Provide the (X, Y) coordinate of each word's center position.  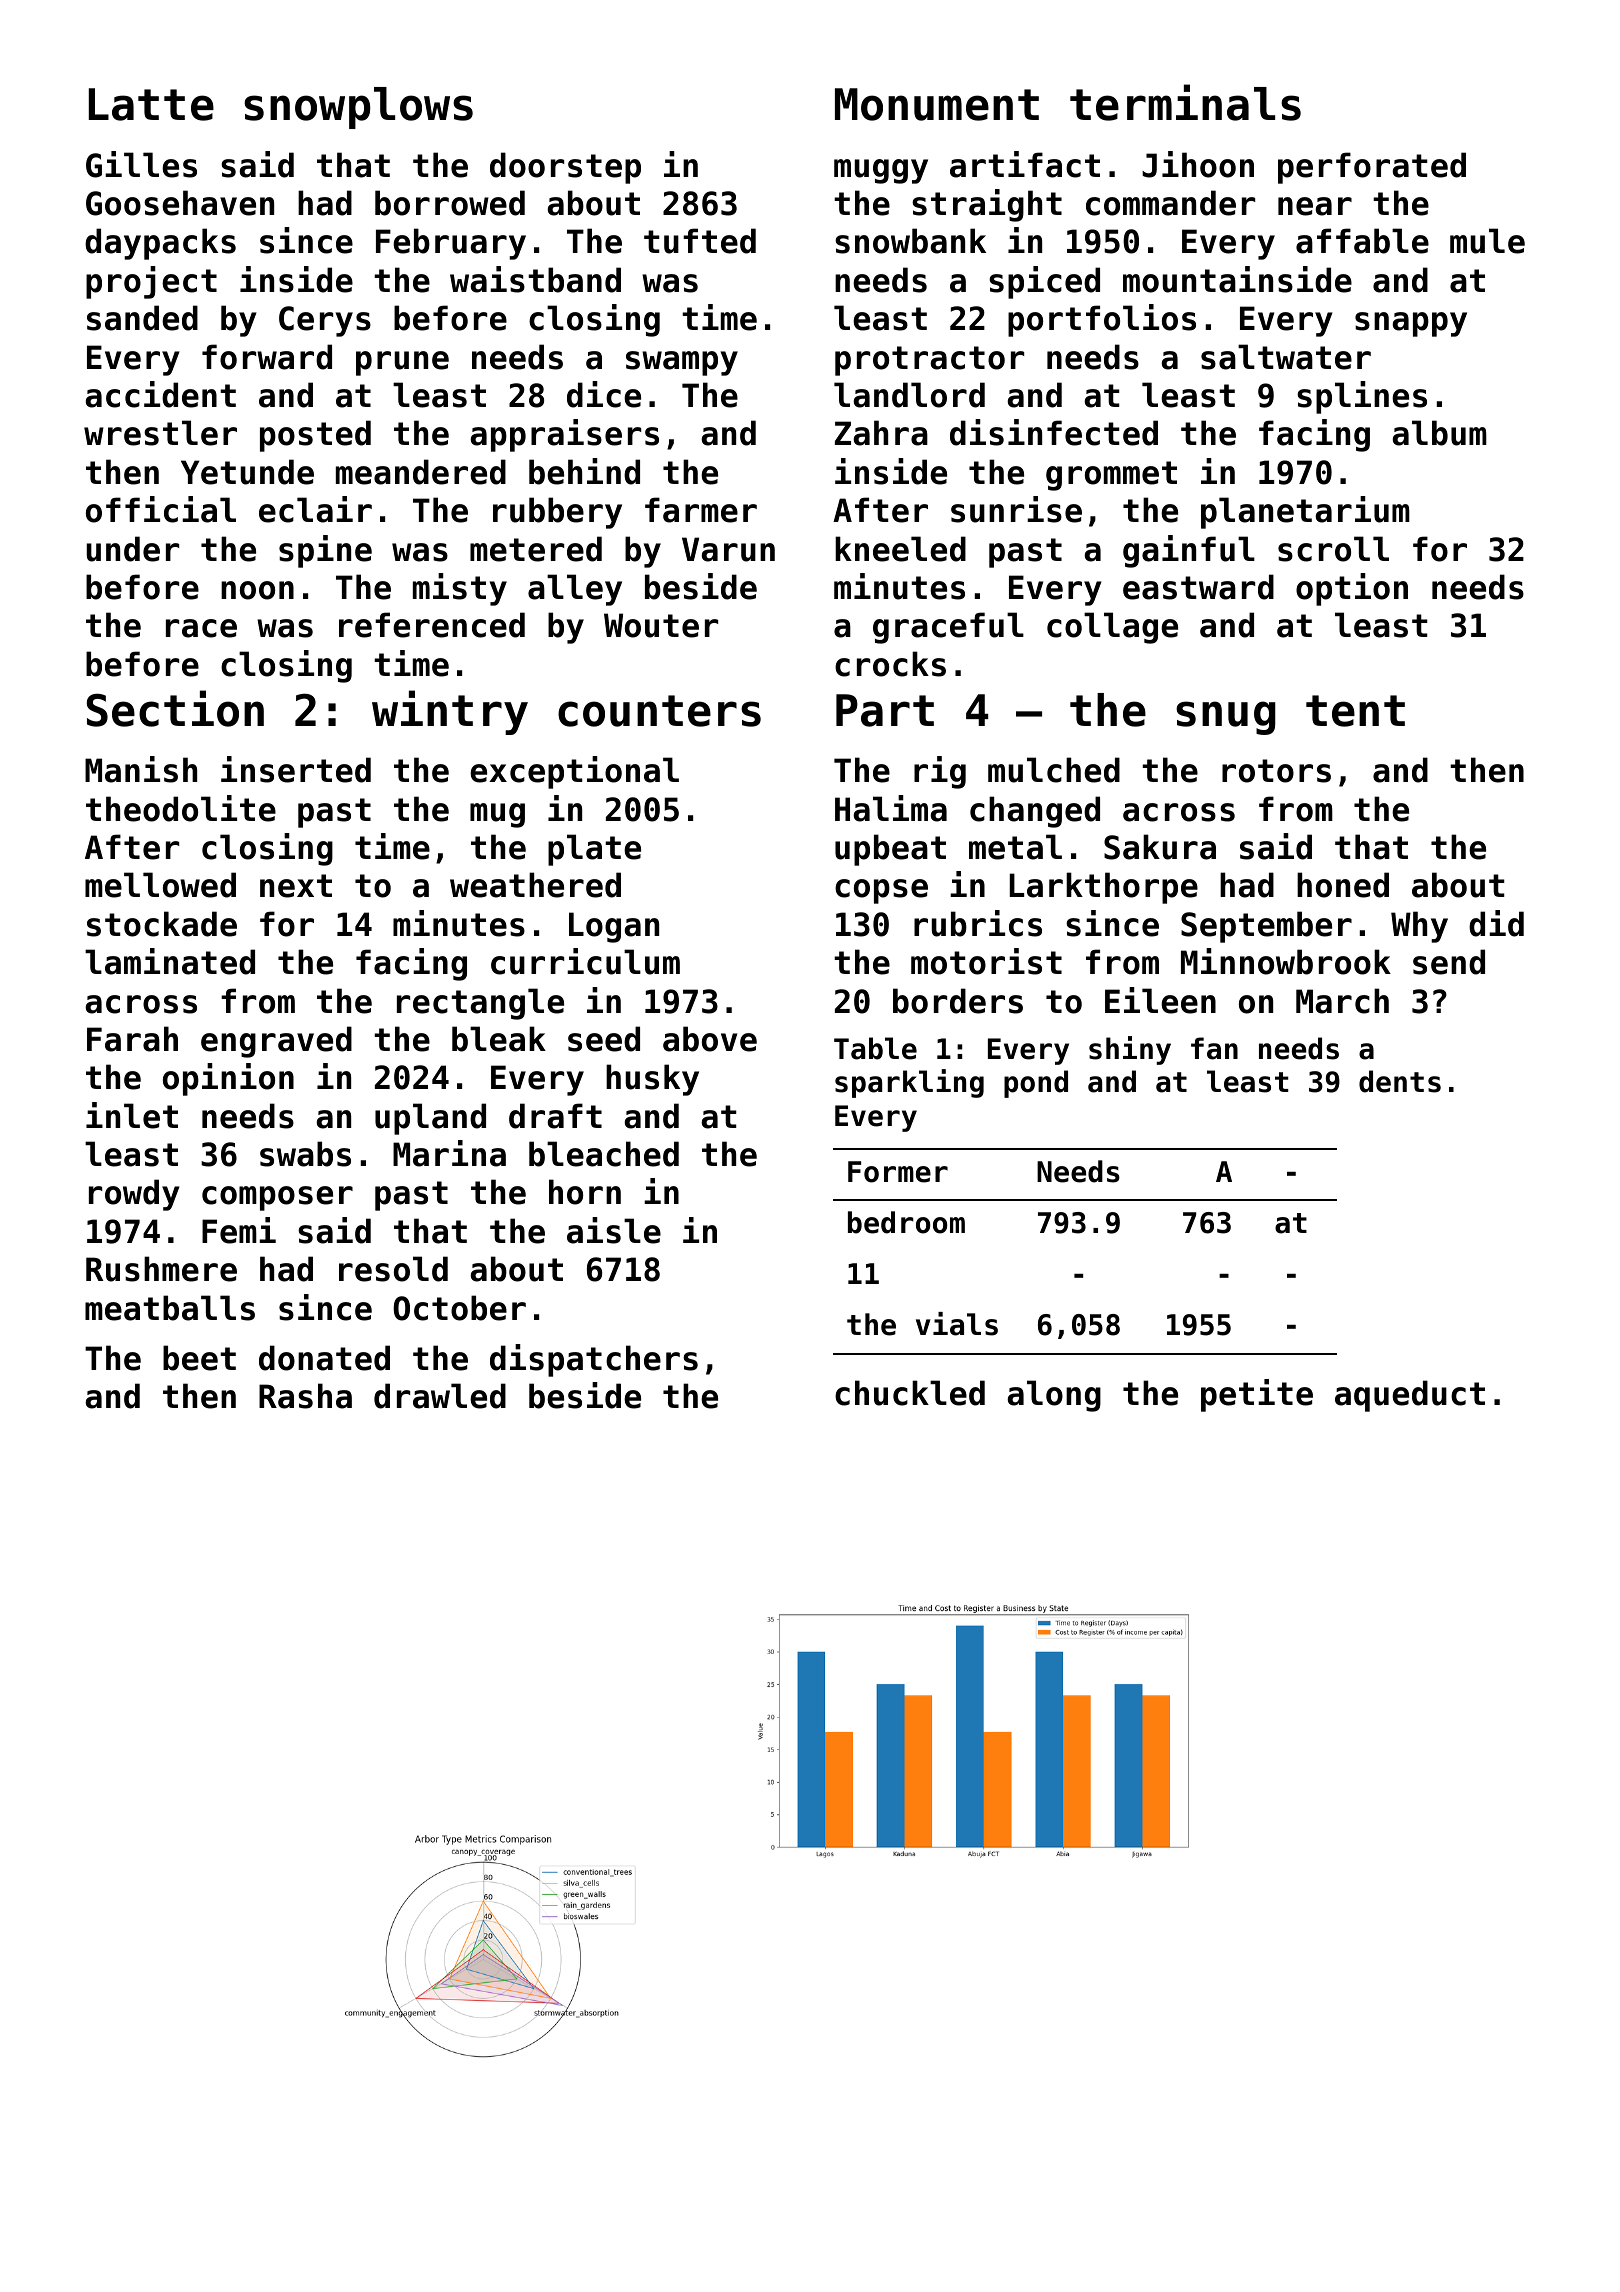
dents (1400, 1081)
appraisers (564, 435)
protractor (929, 361)
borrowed (450, 203)
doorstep (565, 168)
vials (957, 1324)
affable (1362, 241)
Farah (132, 1039)
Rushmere (161, 1269)
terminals (1185, 102)
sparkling (909, 1083)
